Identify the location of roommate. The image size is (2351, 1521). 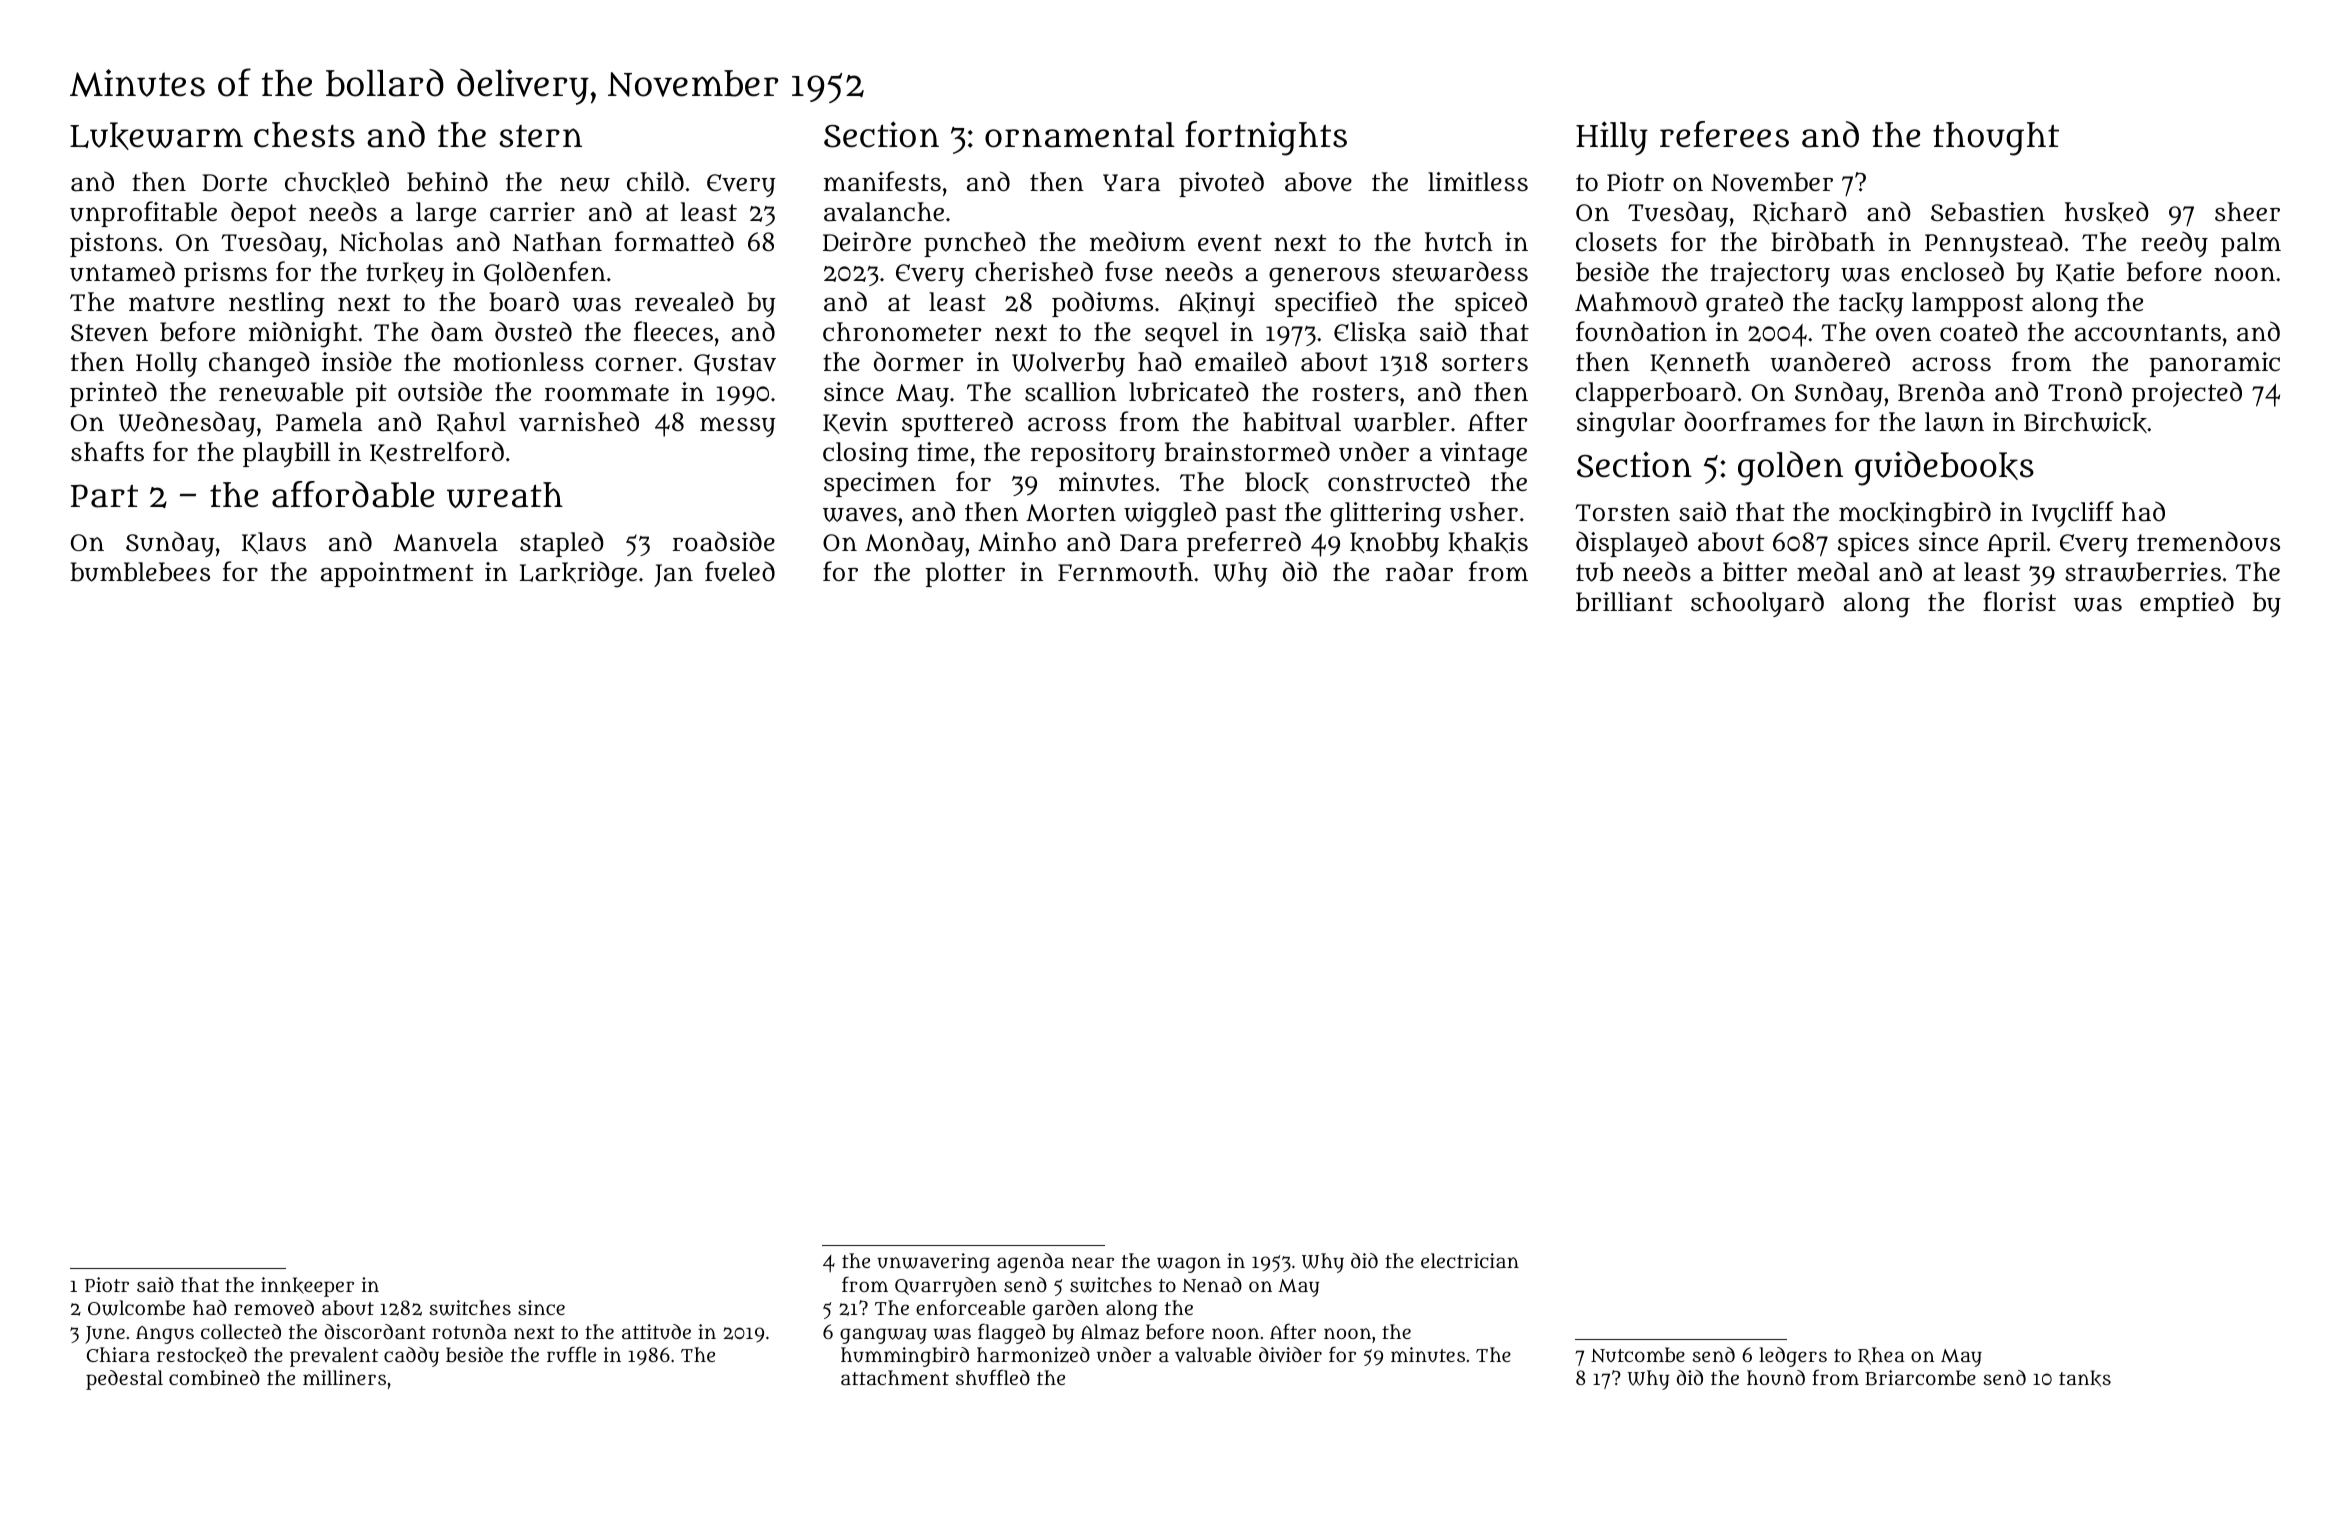
(607, 393).
